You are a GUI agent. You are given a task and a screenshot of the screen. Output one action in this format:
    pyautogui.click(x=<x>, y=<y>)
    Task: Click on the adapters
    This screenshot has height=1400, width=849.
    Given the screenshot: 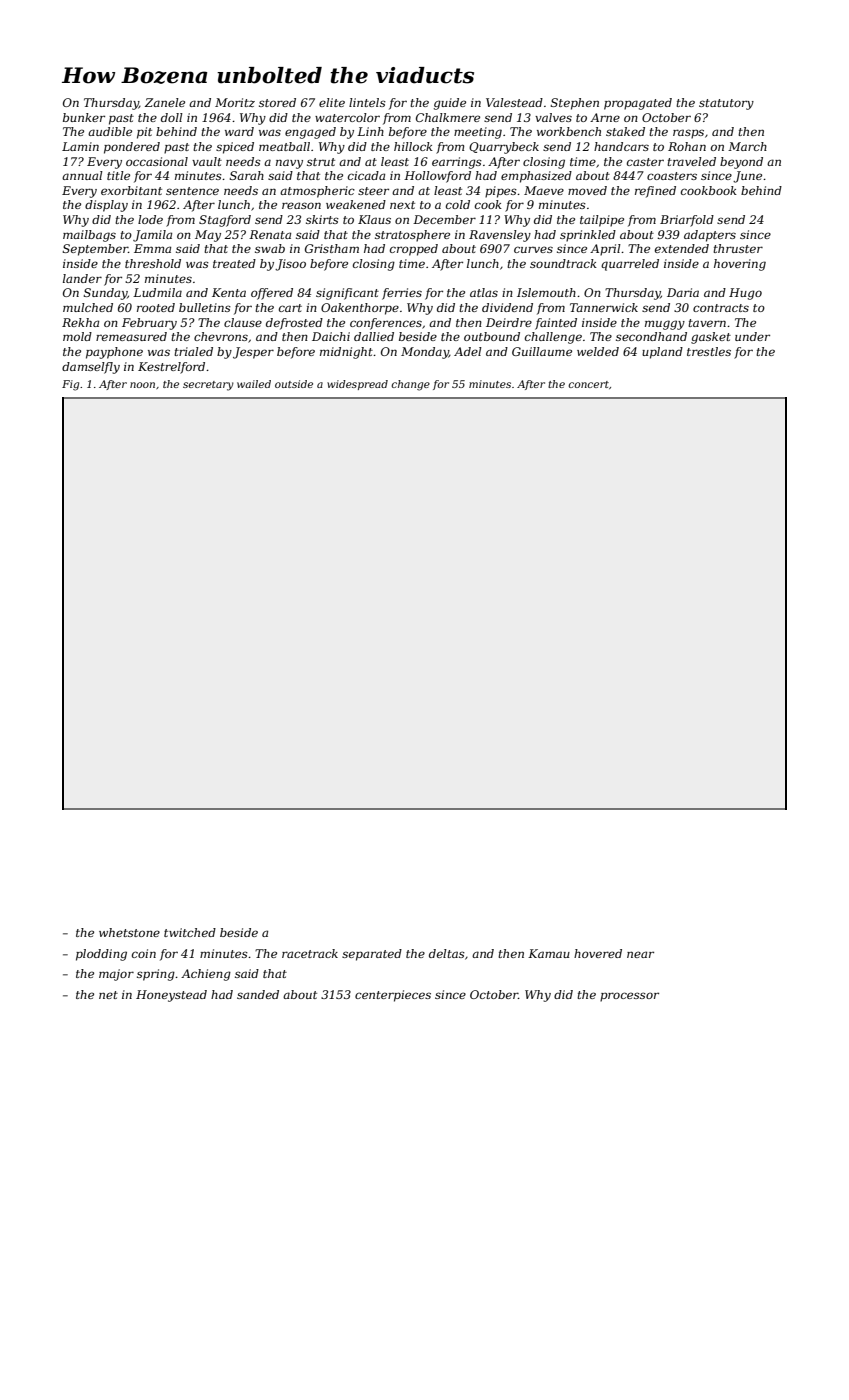 What is the action you would take?
    pyautogui.click(x=710, y=236)
